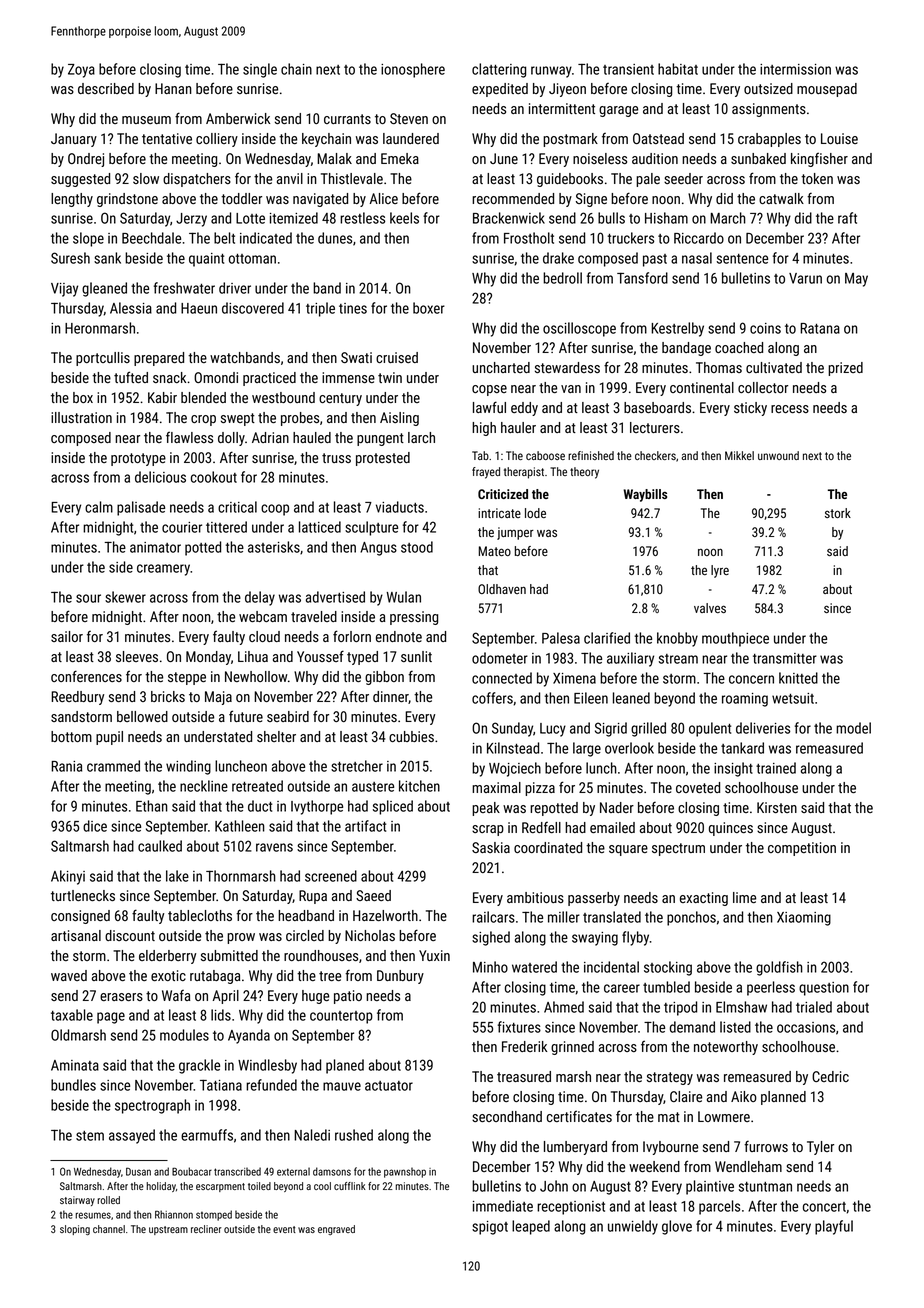 The width and height of the page is (924, 1308). What do you see at coordinates (551, 72) in the page?
I see `runway` at bounding box center [551, 72].
